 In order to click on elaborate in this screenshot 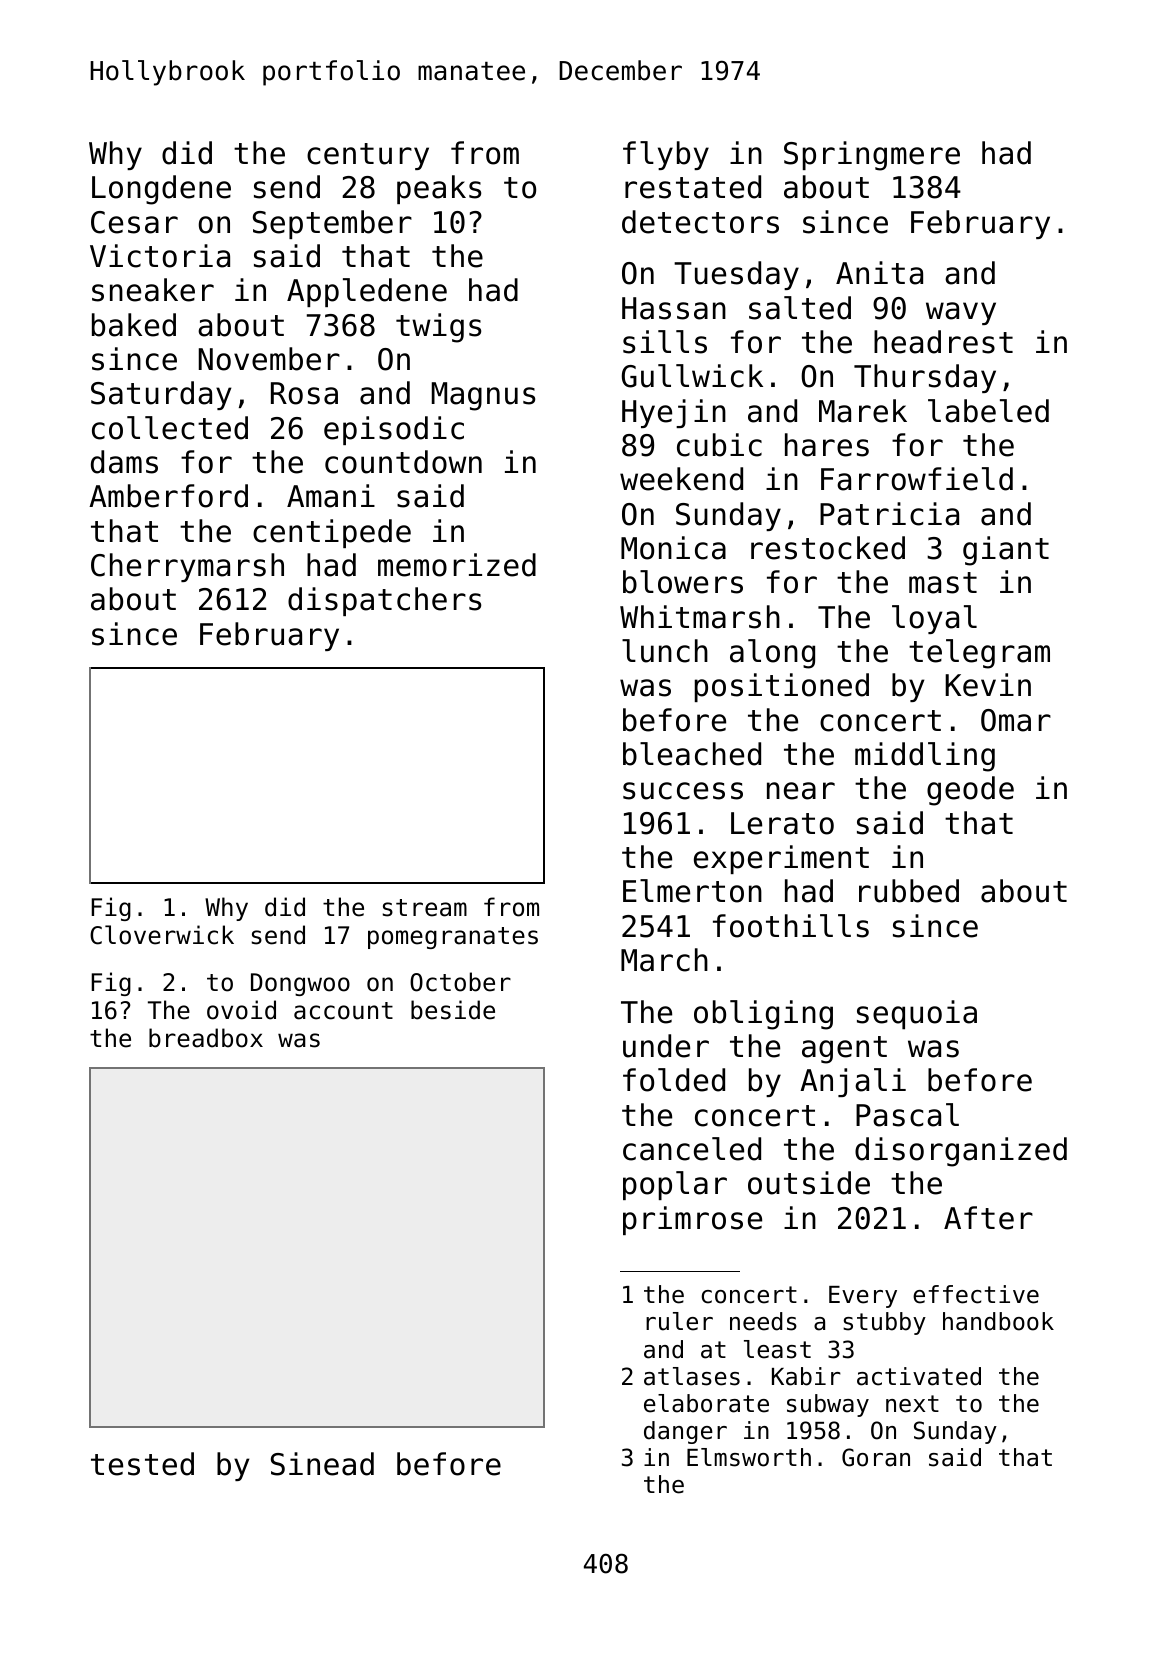, I will do `click(706, 1403)`.
